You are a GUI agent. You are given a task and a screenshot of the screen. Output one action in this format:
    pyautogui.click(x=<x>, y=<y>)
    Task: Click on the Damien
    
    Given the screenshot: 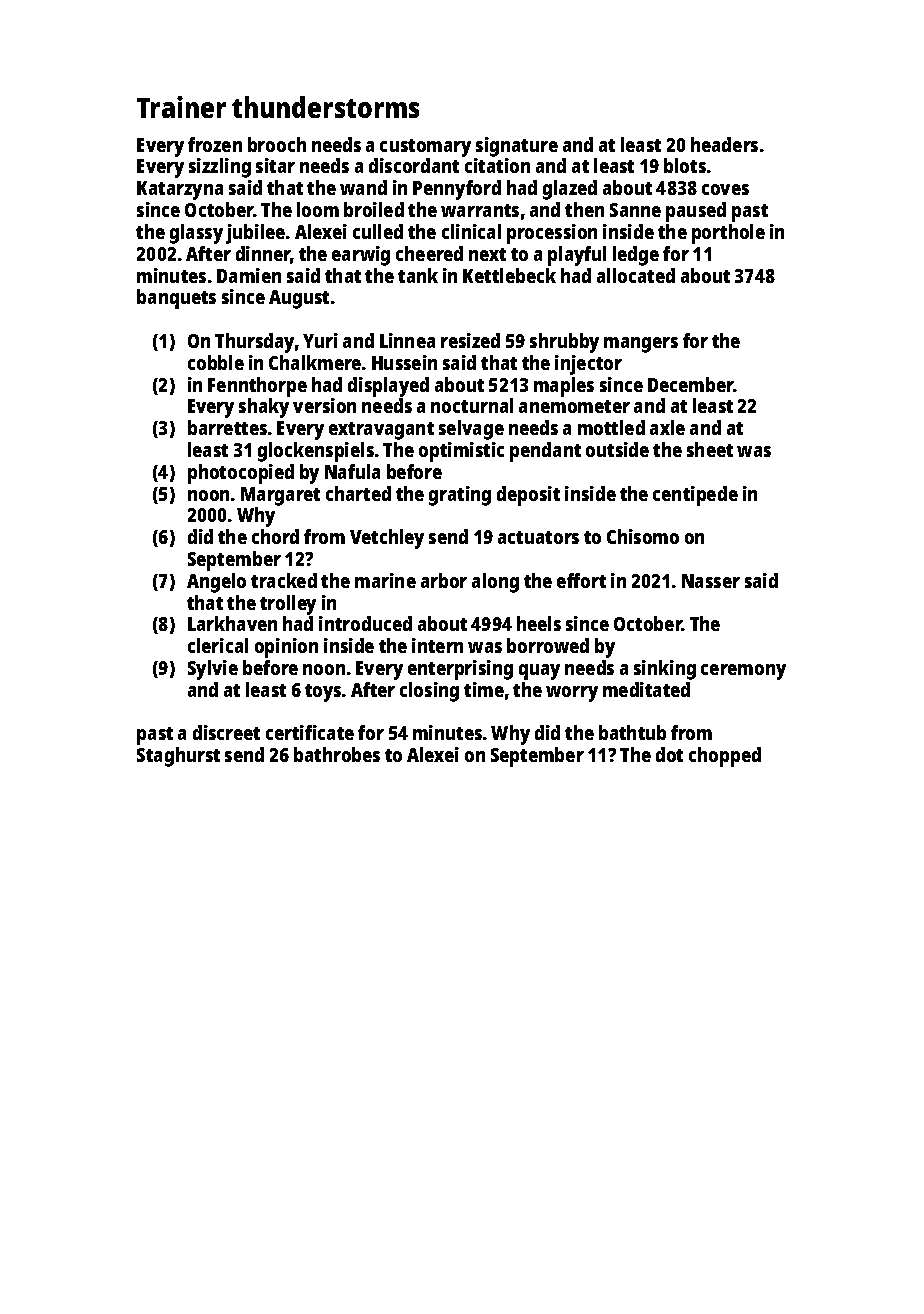 What is the action you would take?
    pyautogui.click(x=249, y=275)
